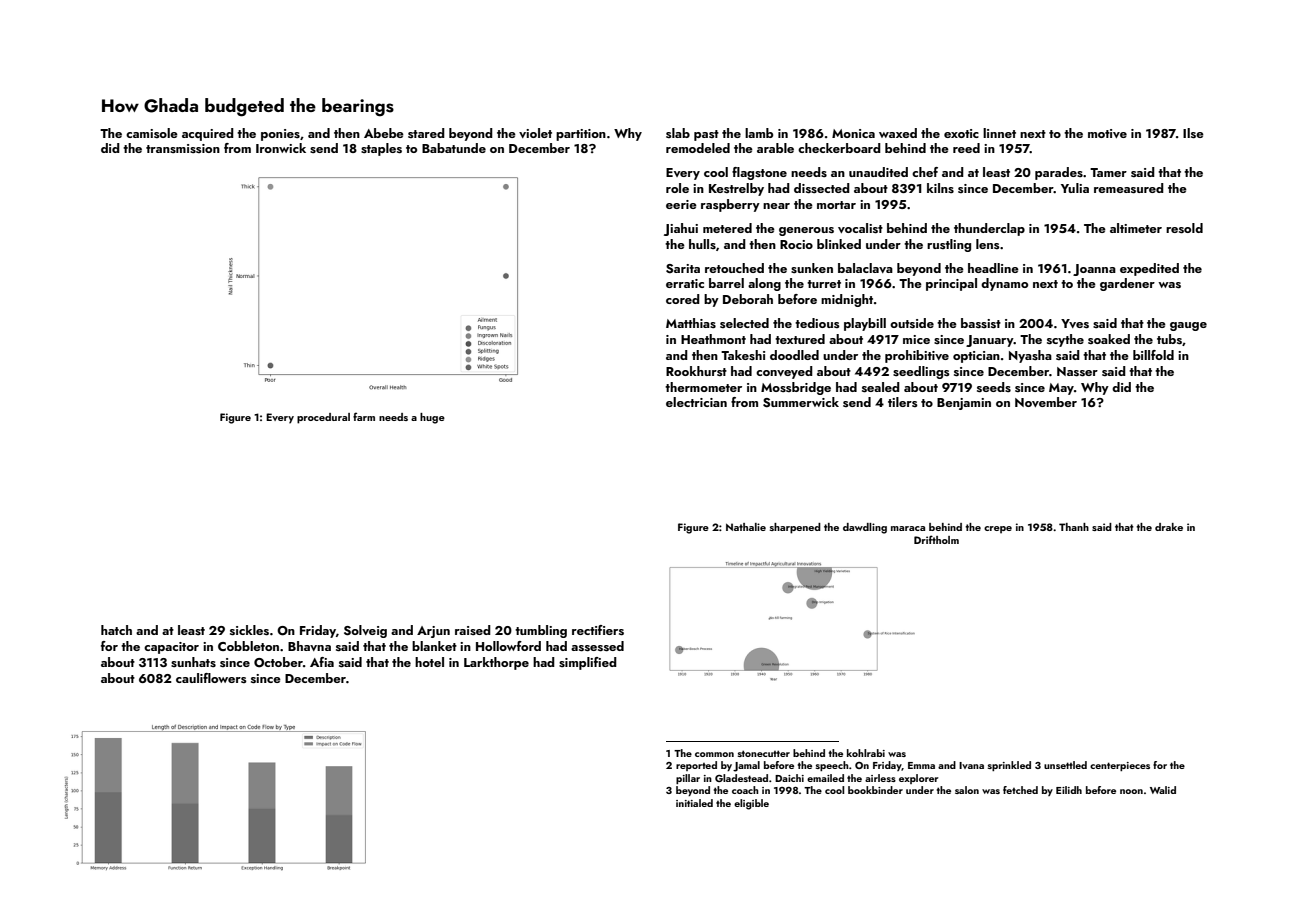 This image has height=924, width=1308. I want to click on transmission, so click(183, 148).
